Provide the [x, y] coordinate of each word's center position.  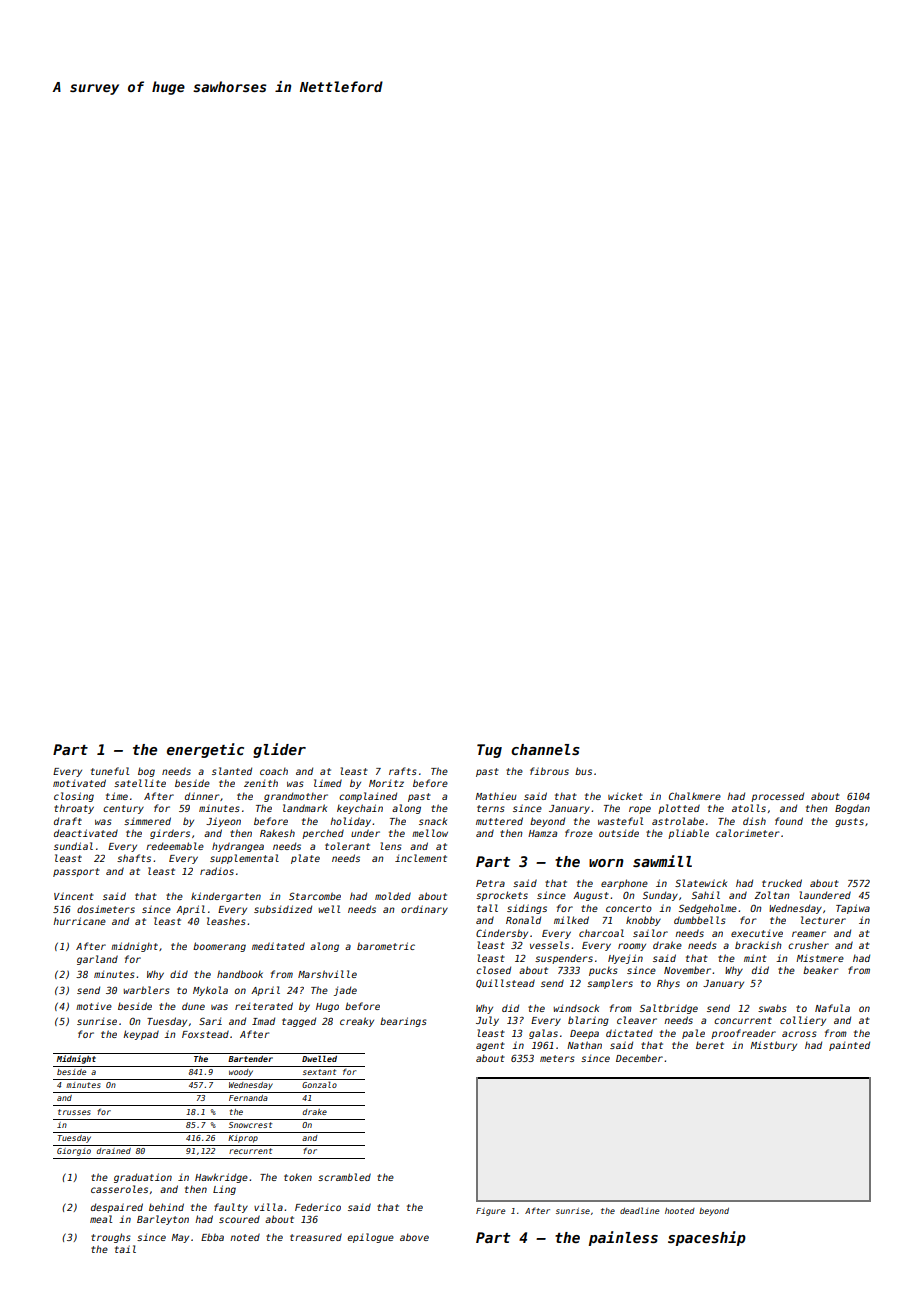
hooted [680, 1211]
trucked [782, 883]
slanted [232, 771]
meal [101, 1219]
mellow [430, 833]
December [639, 1058]
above [414, 1237]
